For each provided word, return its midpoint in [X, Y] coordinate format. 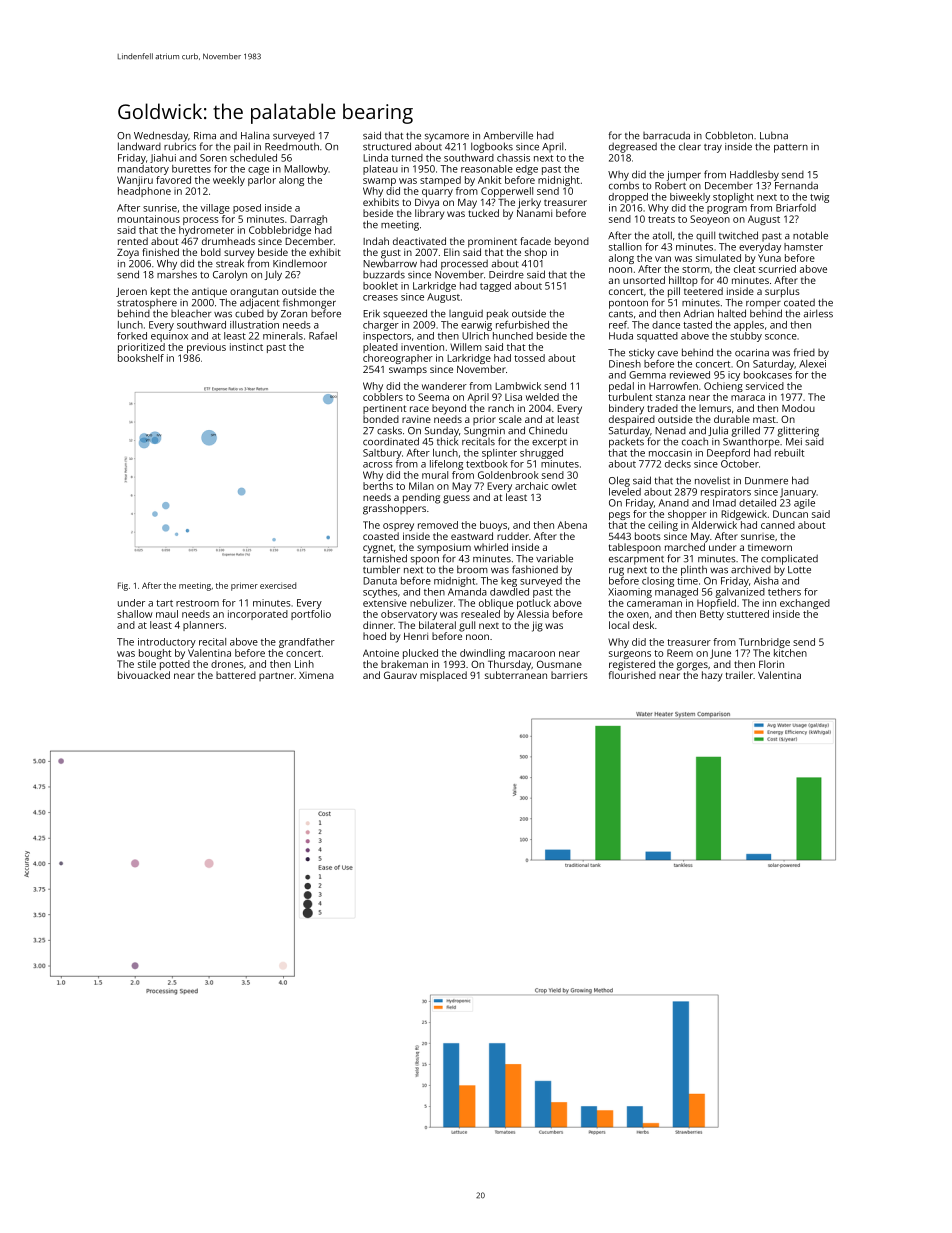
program [727, 210]
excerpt [549, 443]
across [377, 465]
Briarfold [796, 208]
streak [230, 263]
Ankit [489, 180]
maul [167, 614]
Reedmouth [292, 146]
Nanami [534, 213]
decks [678, 464]
